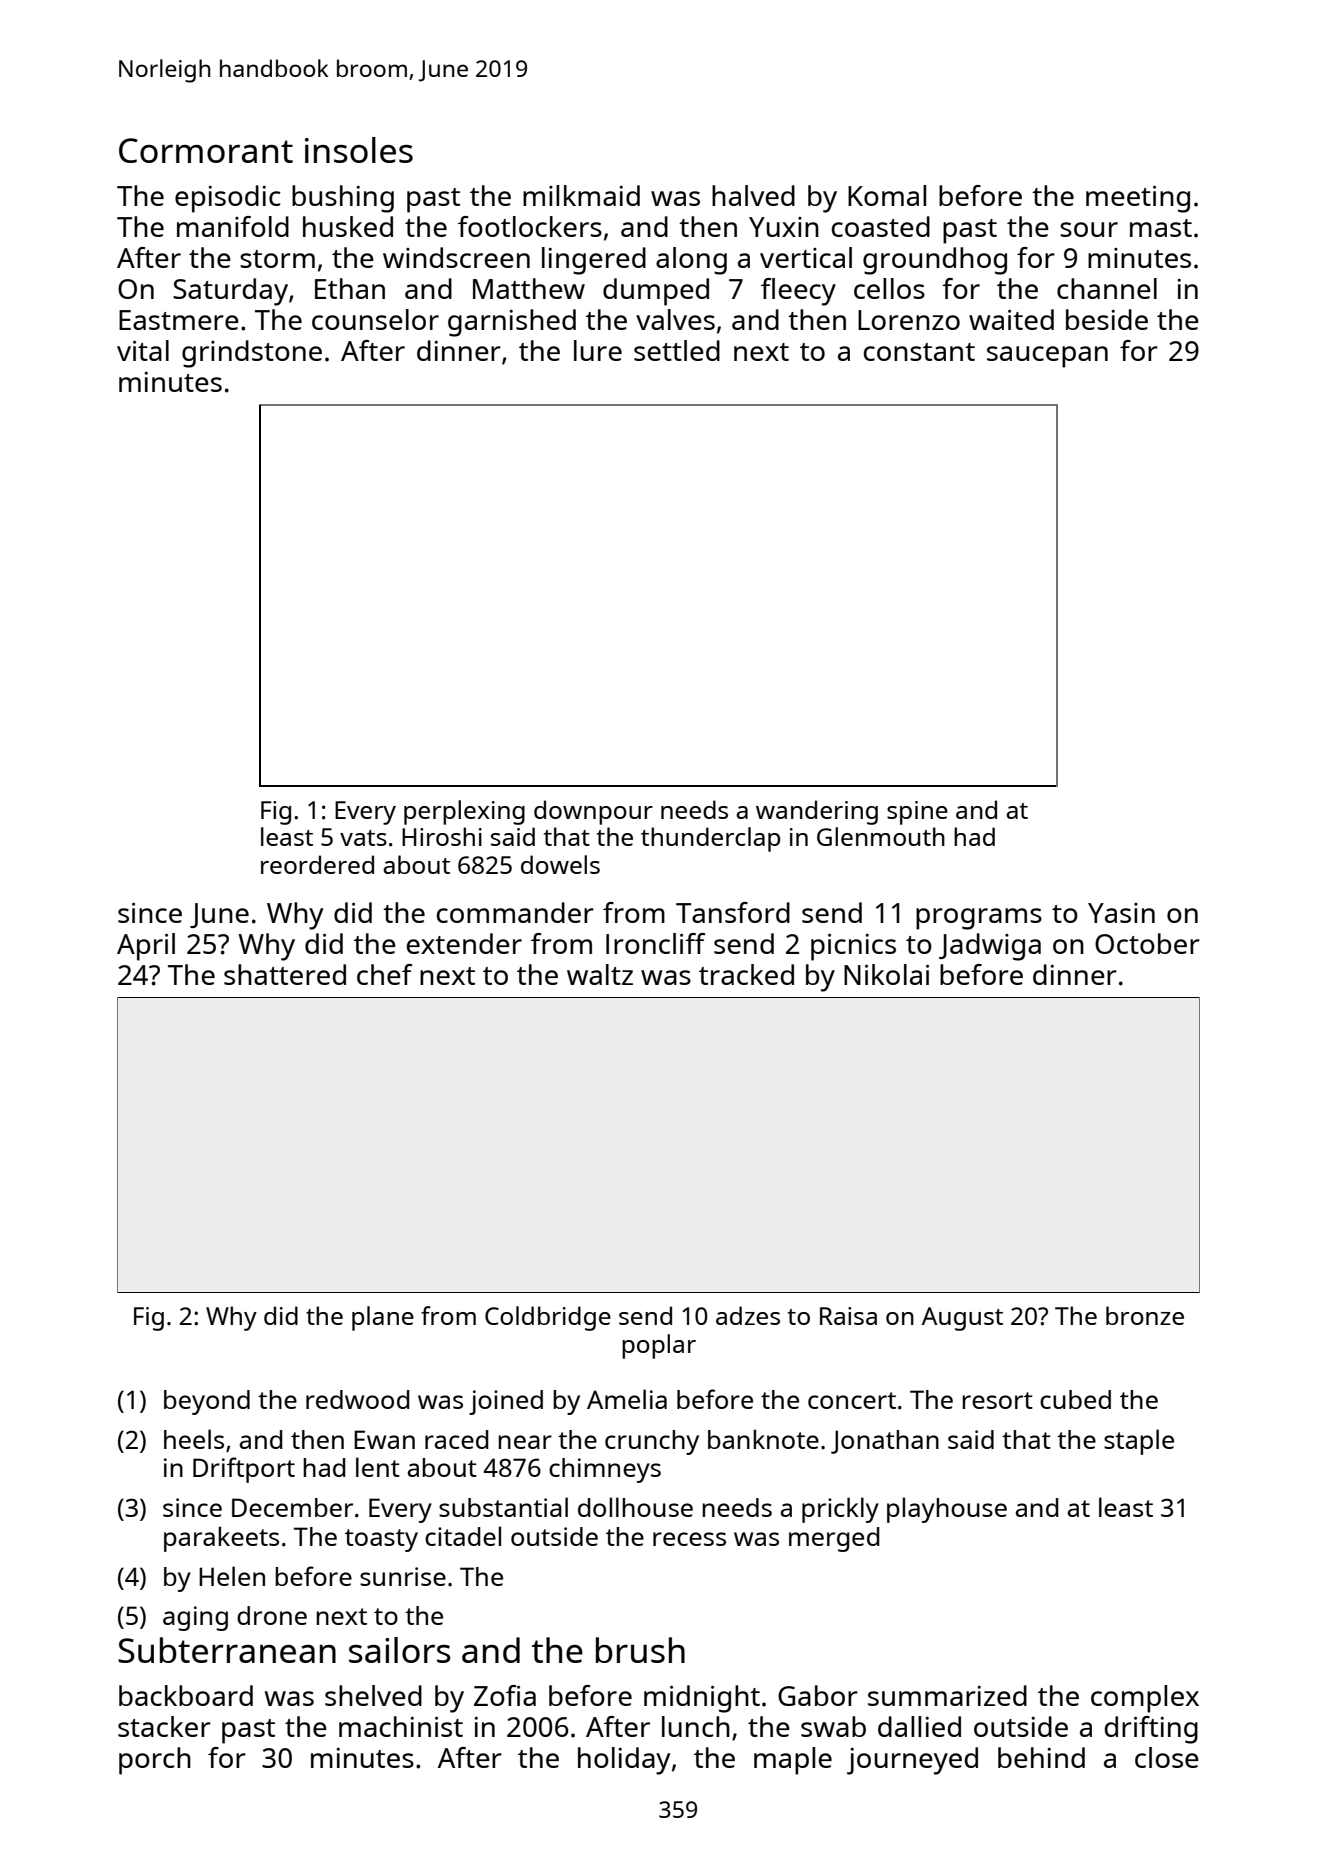 This screenshot has width=1317, height=1862. Describe the element at coordinates (818, 1695) in the screenshot. I see `Gabor` at that location.
